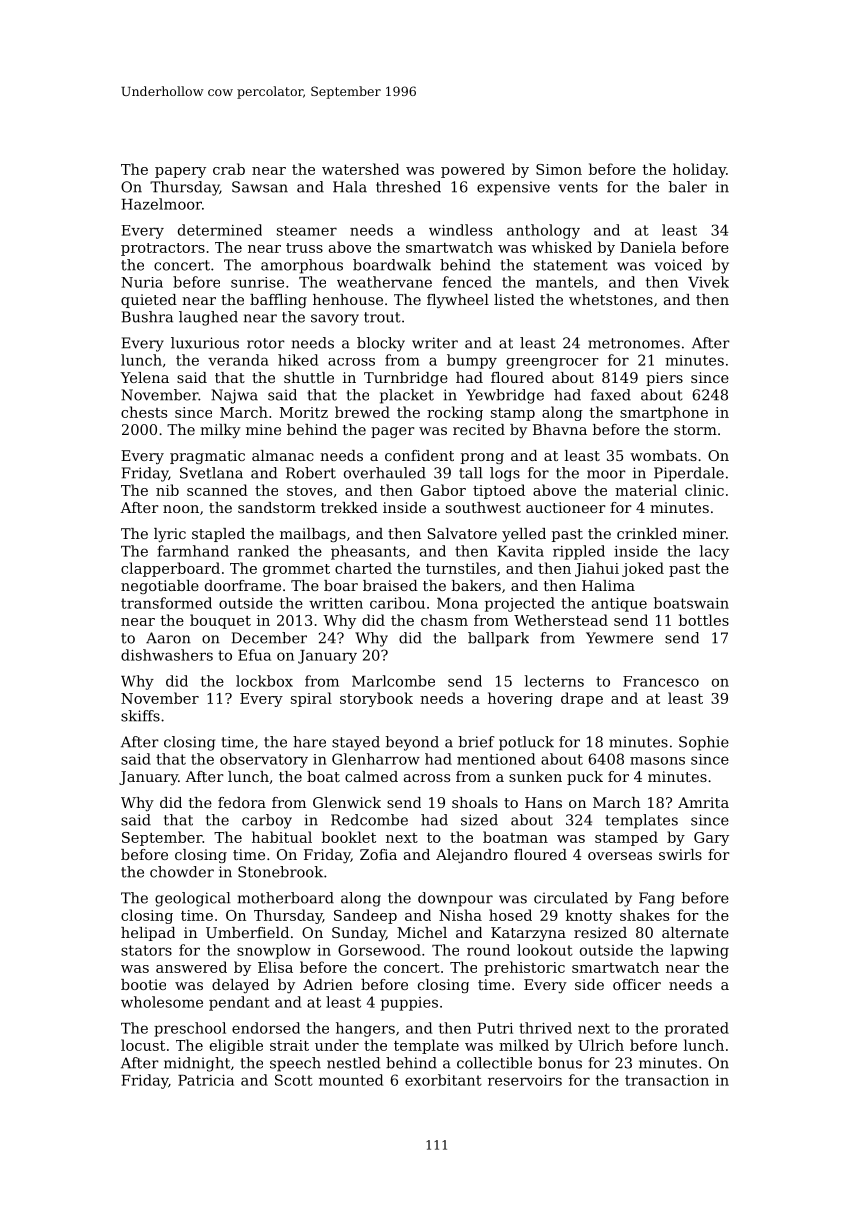  I want to click on holiday, so click(699, 170).
